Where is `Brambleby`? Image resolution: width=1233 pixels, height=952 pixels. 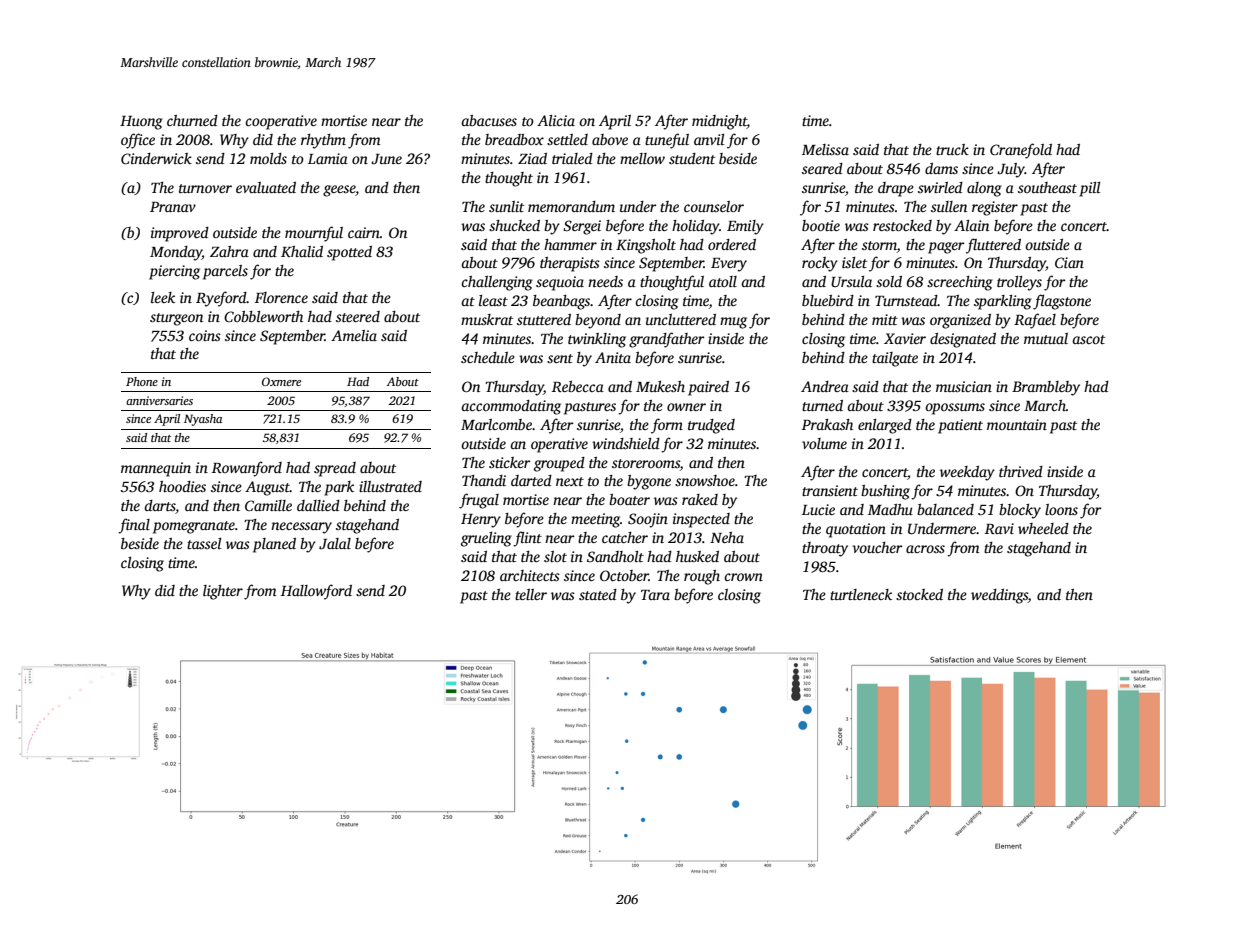 Brambleby is located at coordinates (1046, 388).
